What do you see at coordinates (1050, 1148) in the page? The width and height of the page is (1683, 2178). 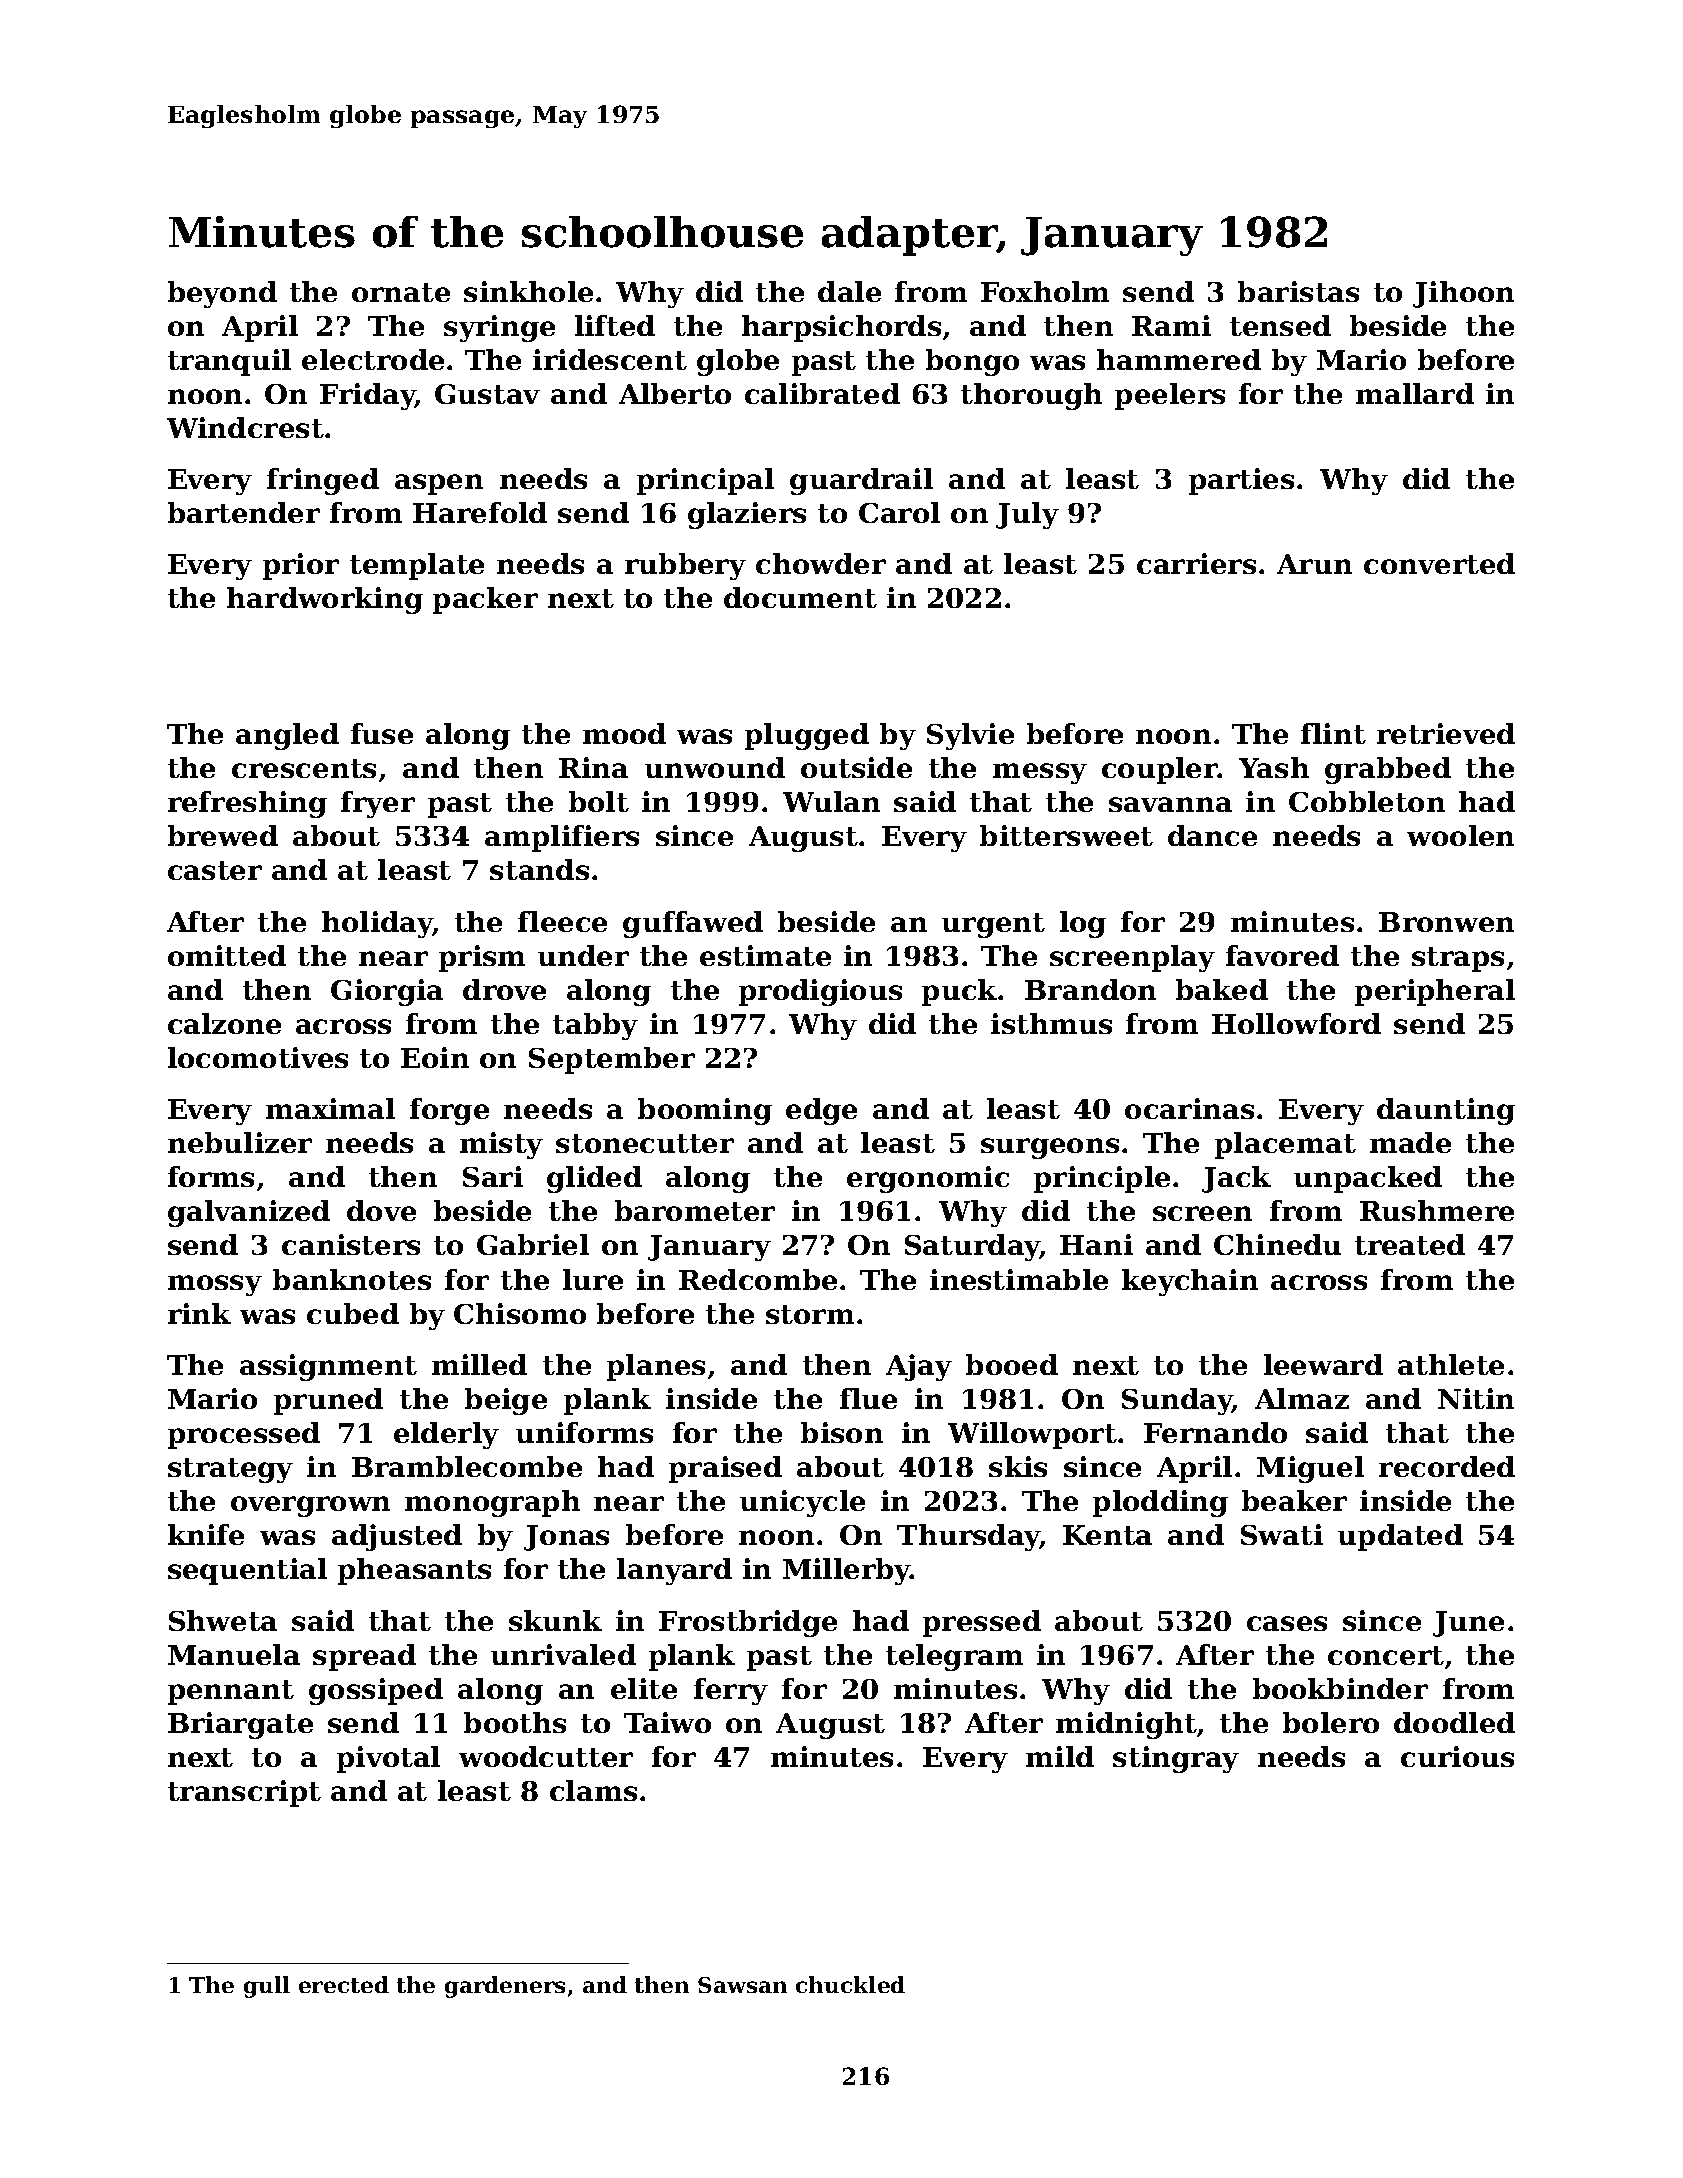 I see `surgeons` at bounding box center [1050, 1148].
